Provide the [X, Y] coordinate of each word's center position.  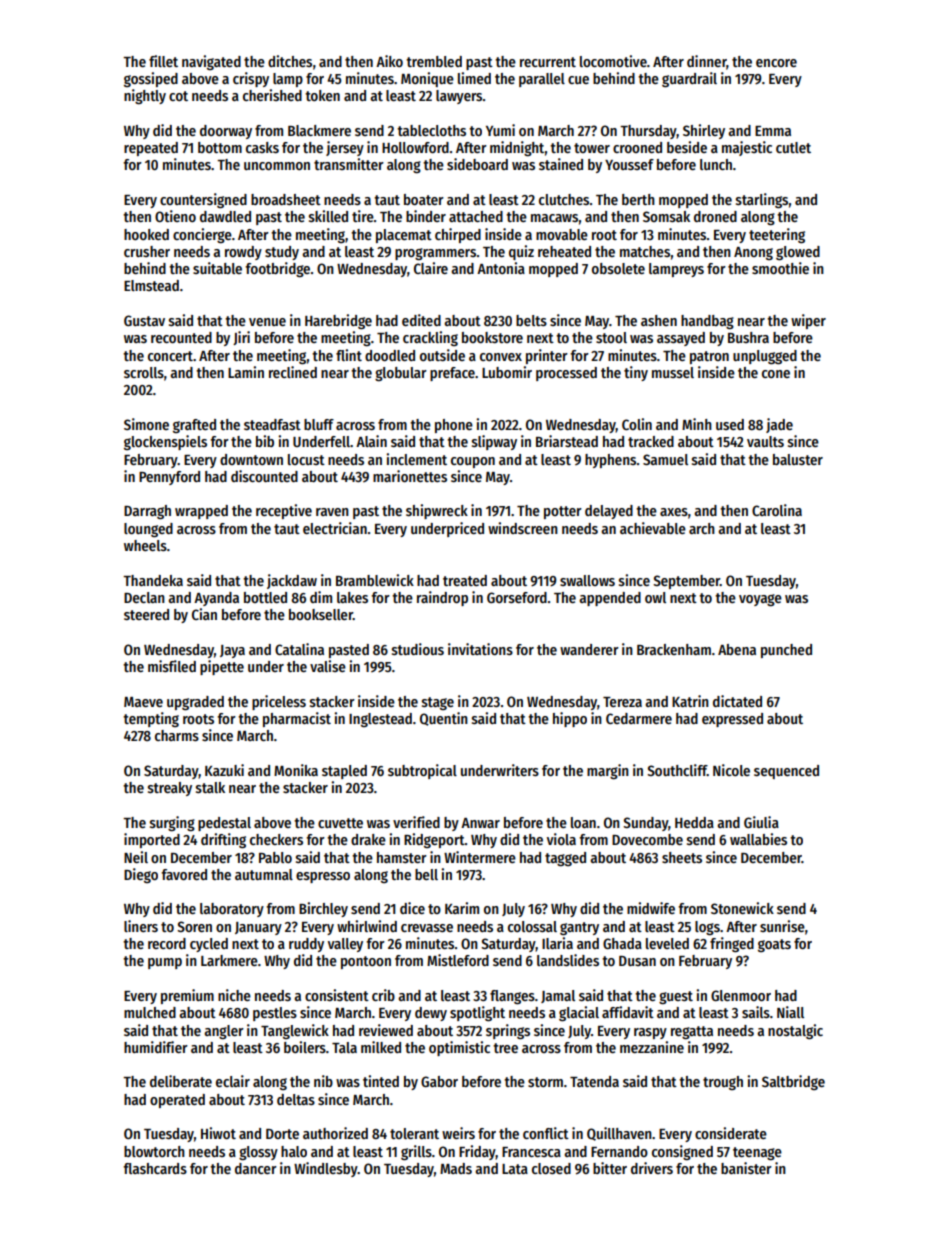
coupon [473, 462]
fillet [163, 61]
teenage [757, 1153]
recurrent [548, 62]
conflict [546, 1133]
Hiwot [218, 1133]
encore [776, 63]
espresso [323, 877]
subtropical [422, 771]
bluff [319, 424]
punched [786, 651]
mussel [673, 372]
